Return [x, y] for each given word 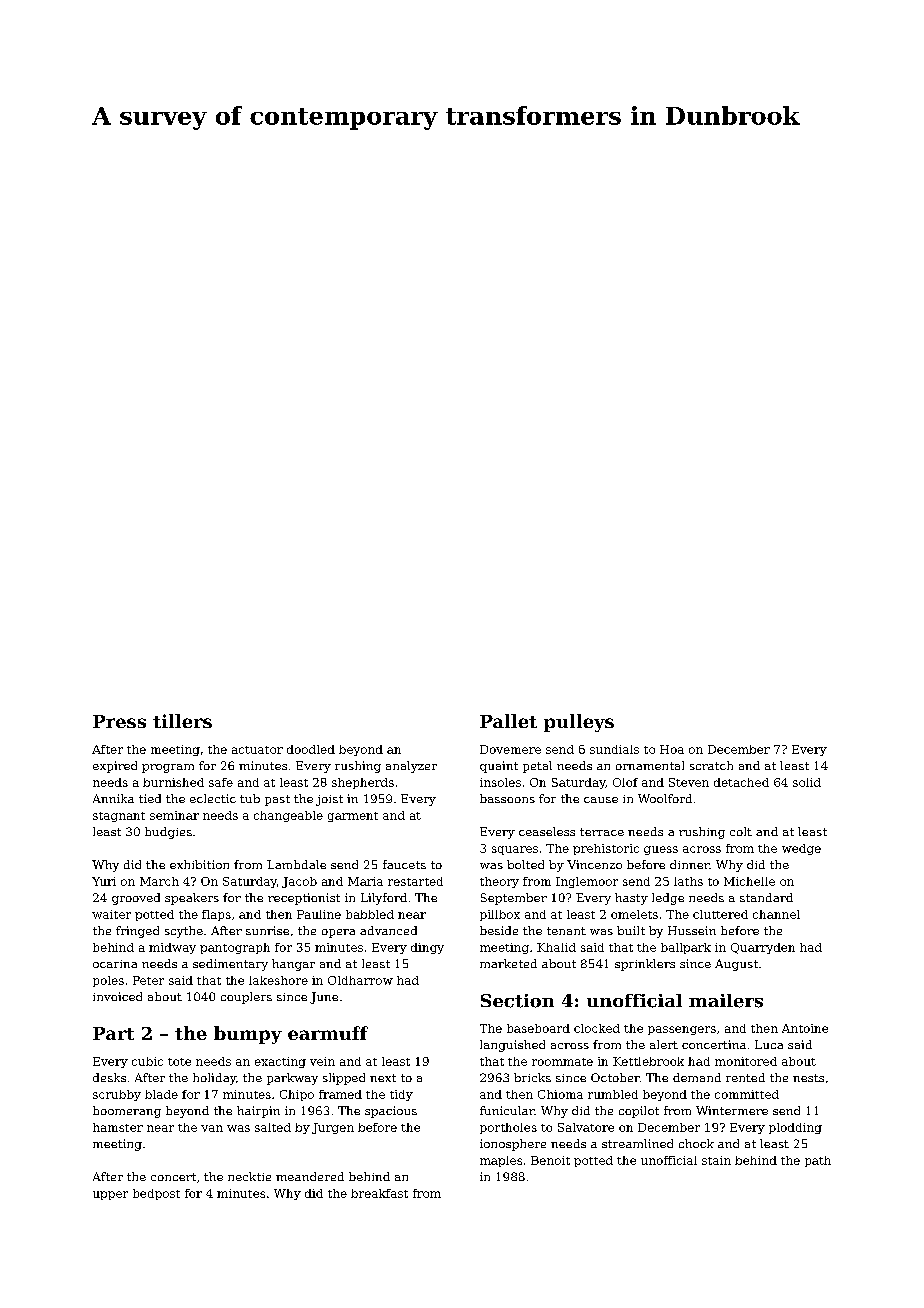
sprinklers [645, 965]
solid [807, 782]
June [324, 998]
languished [512, 1046]
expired [115, 767]
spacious [391, 1112]
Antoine [805, 1028]
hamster [118, 1127]
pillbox [500, 915]
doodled [311, 749]
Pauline [319, 914]
